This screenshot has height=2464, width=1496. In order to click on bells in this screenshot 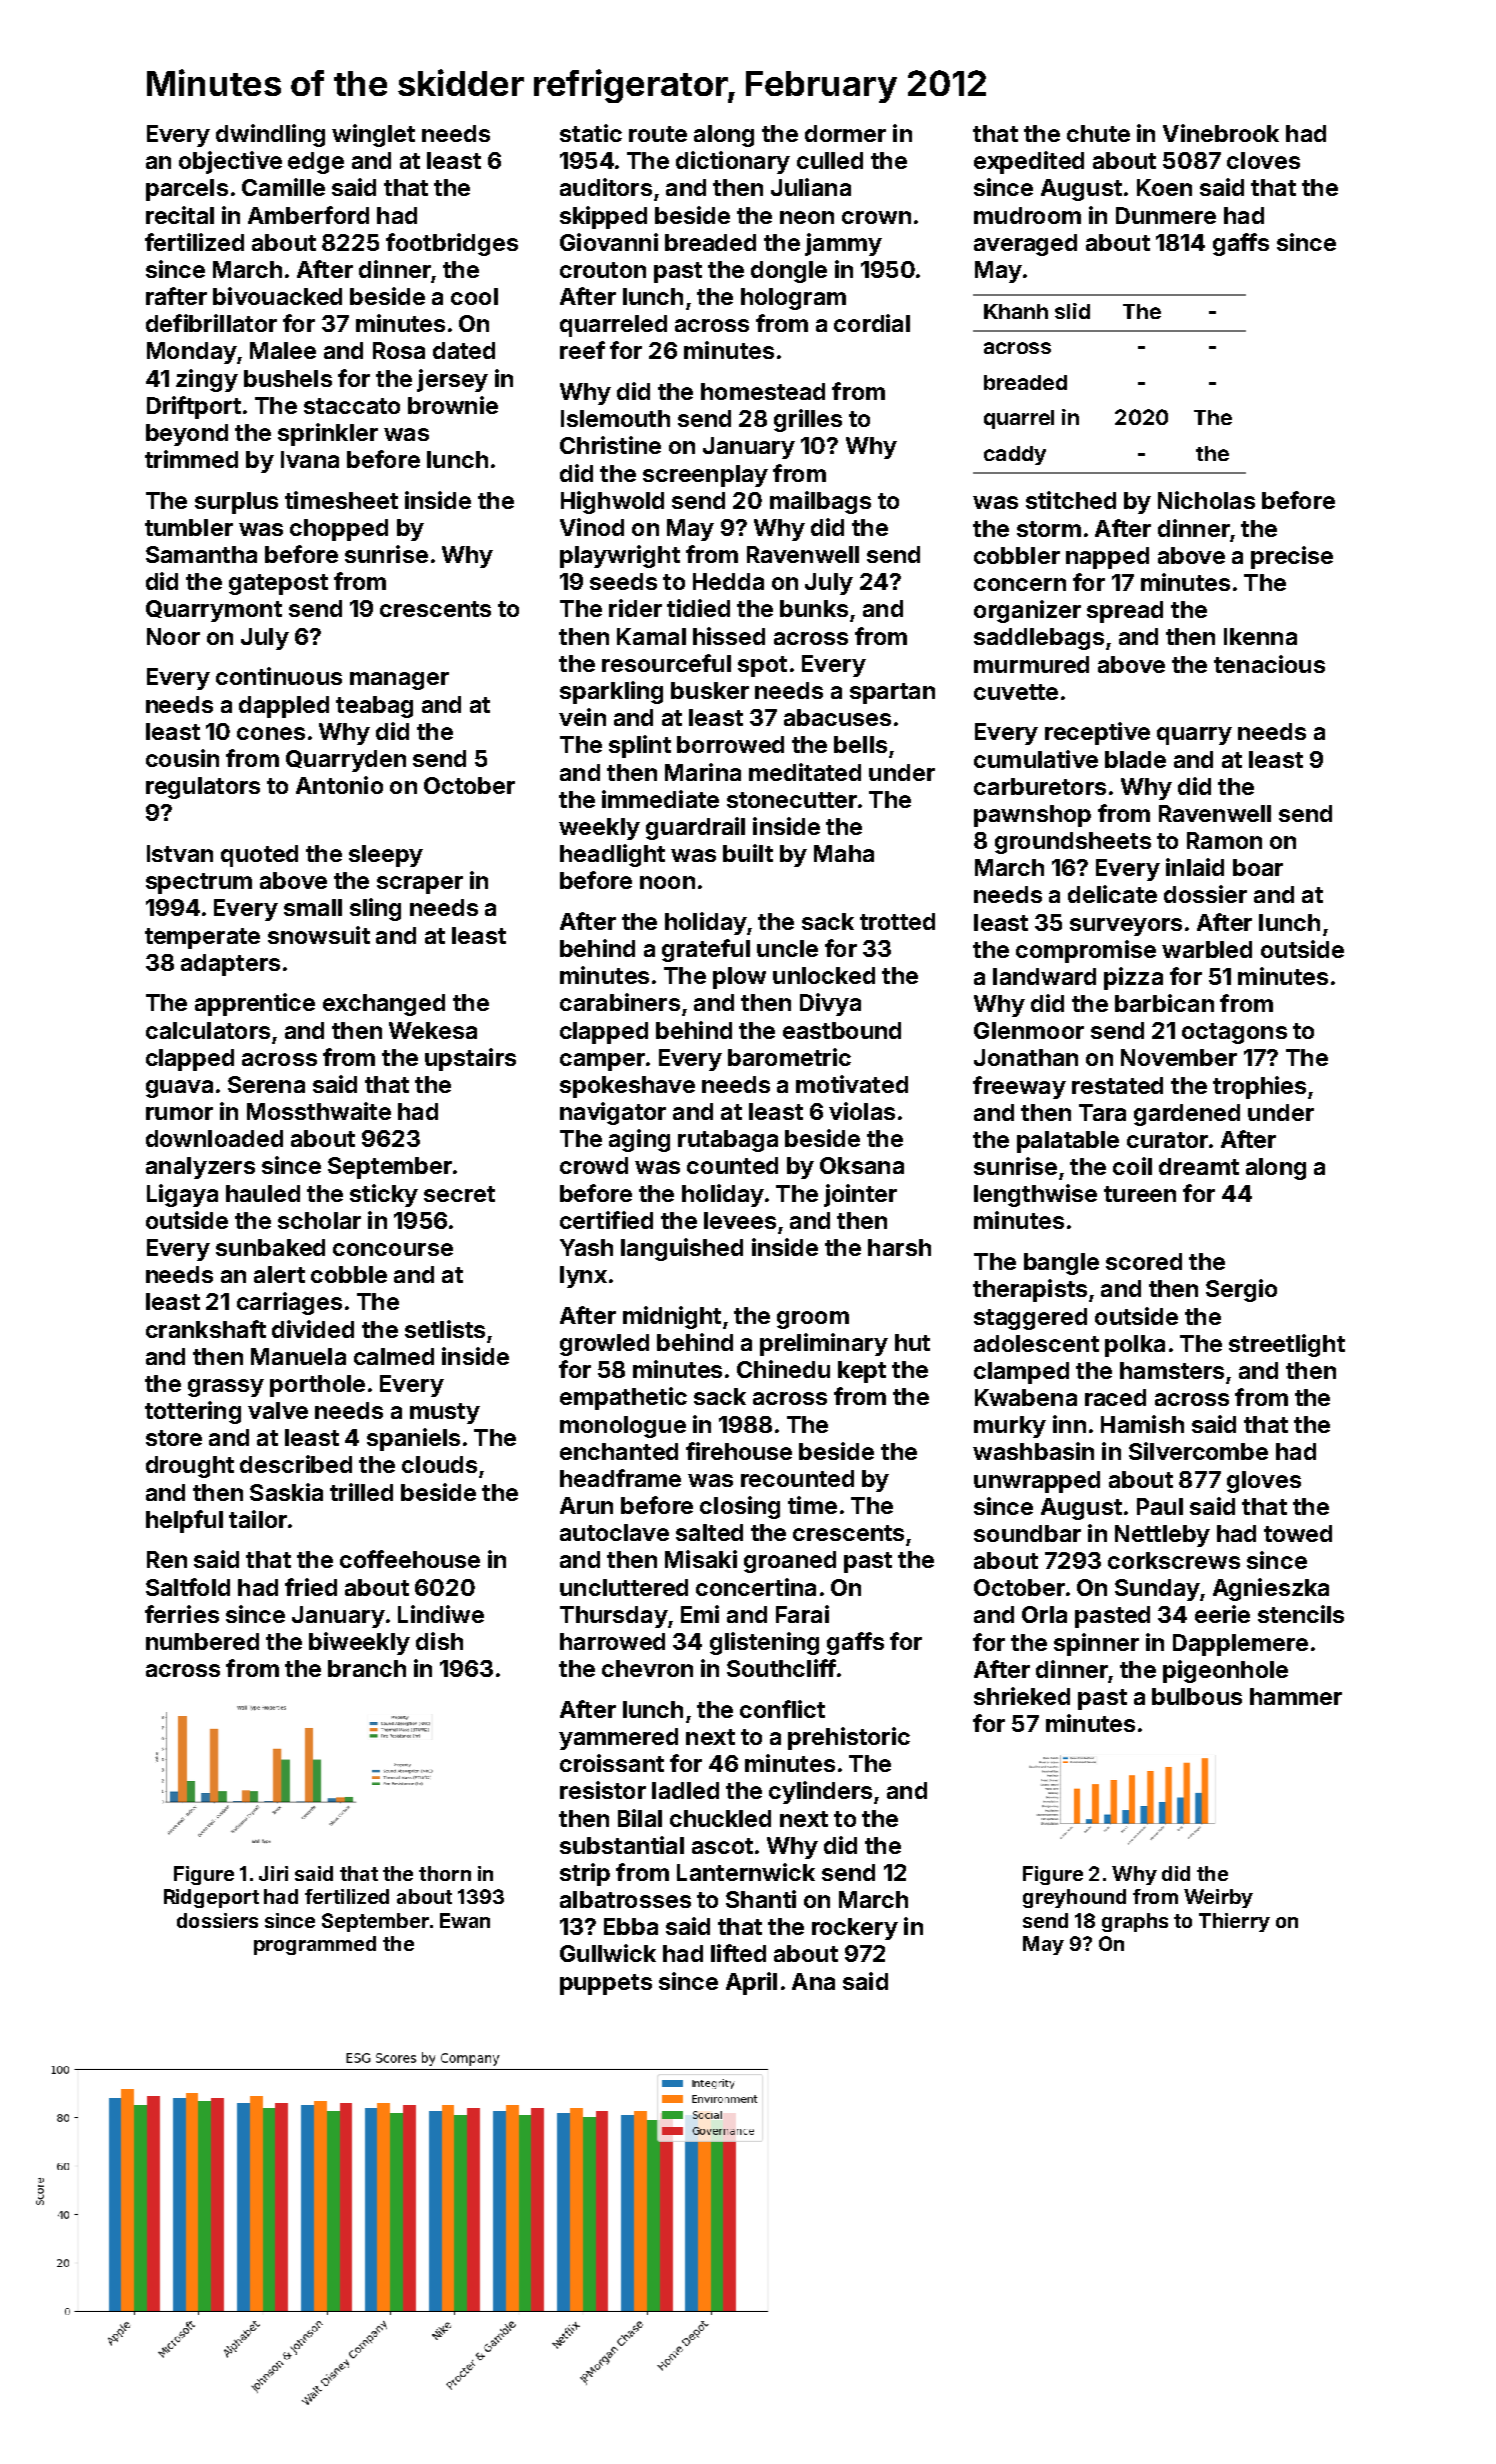, I will do `click(860, 744)`.
